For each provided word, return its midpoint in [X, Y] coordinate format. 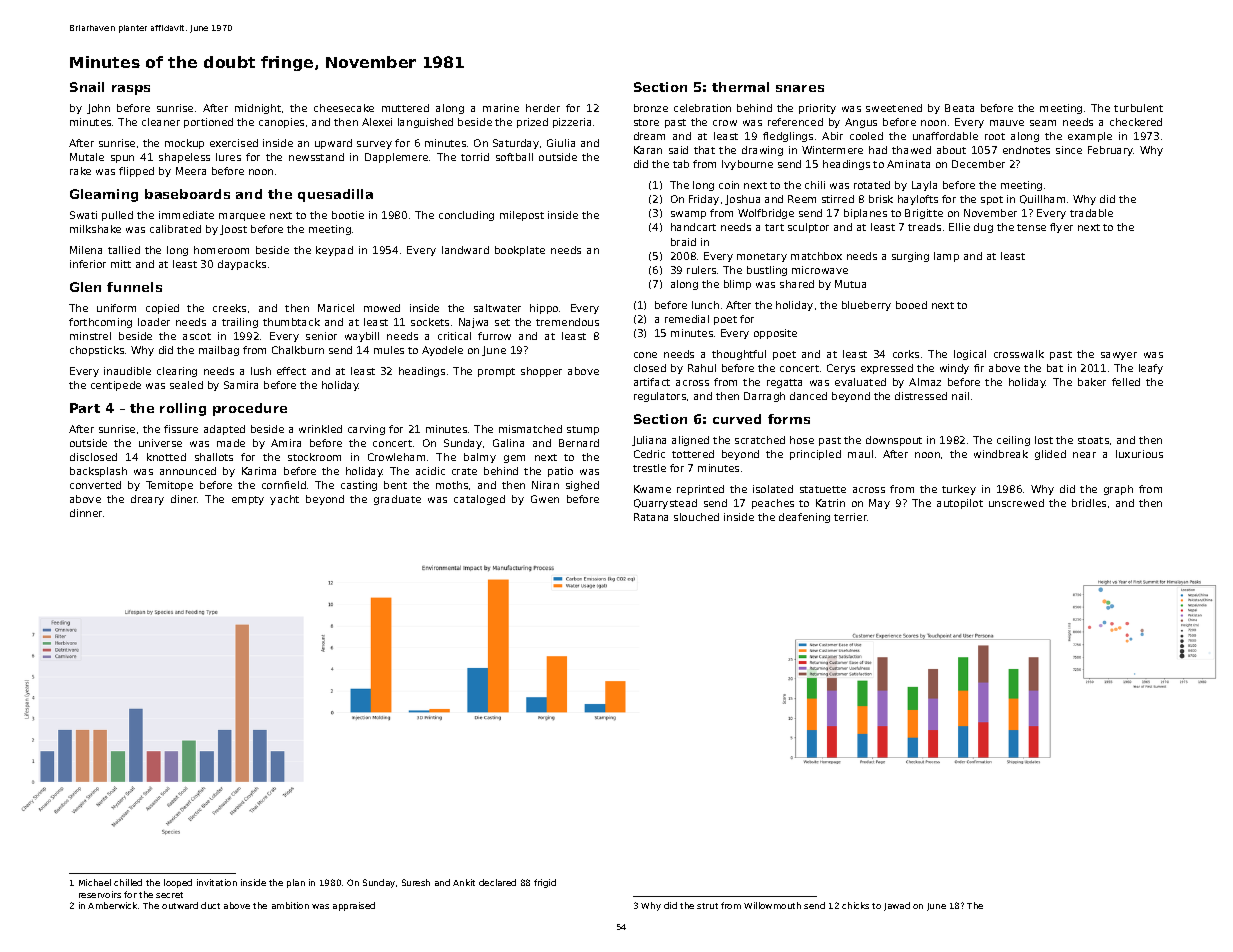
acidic [430, 471]
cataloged [479, 500]
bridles [1089, 503]
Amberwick [112, 905]
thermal [740, 87]
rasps [131, 90]
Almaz [925, 382]
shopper [541, 372]
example [1090, 137]
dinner [86, 513]
